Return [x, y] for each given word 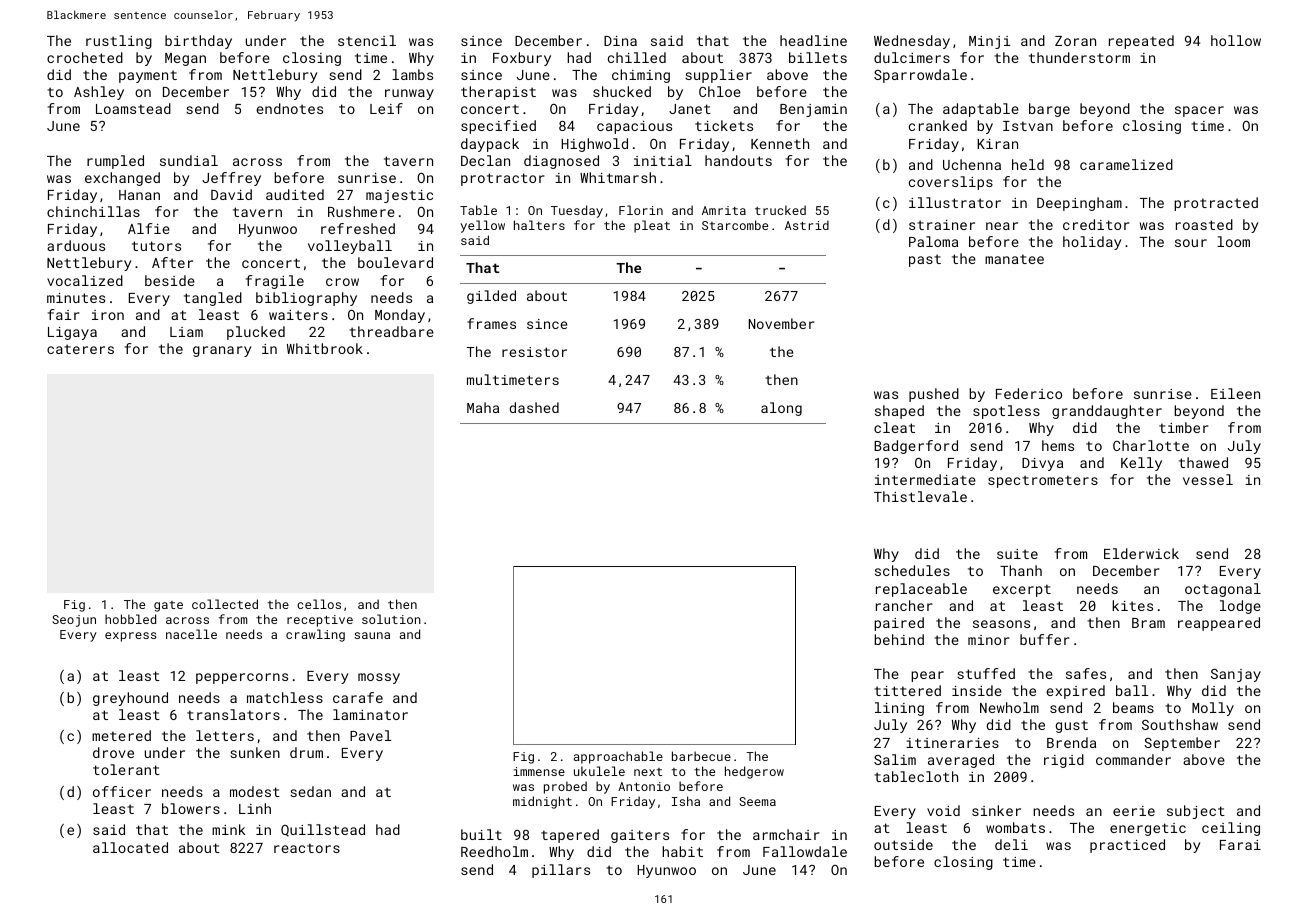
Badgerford [916, 447]
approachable [618, 757]
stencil [367, 40]
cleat [894, 427]
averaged [961, 761]
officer [122, 791]
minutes [76, 298]
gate [168, 606]
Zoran [1075, 41]
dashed [534, 407]
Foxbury [522, 59]
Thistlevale [920, 496]
